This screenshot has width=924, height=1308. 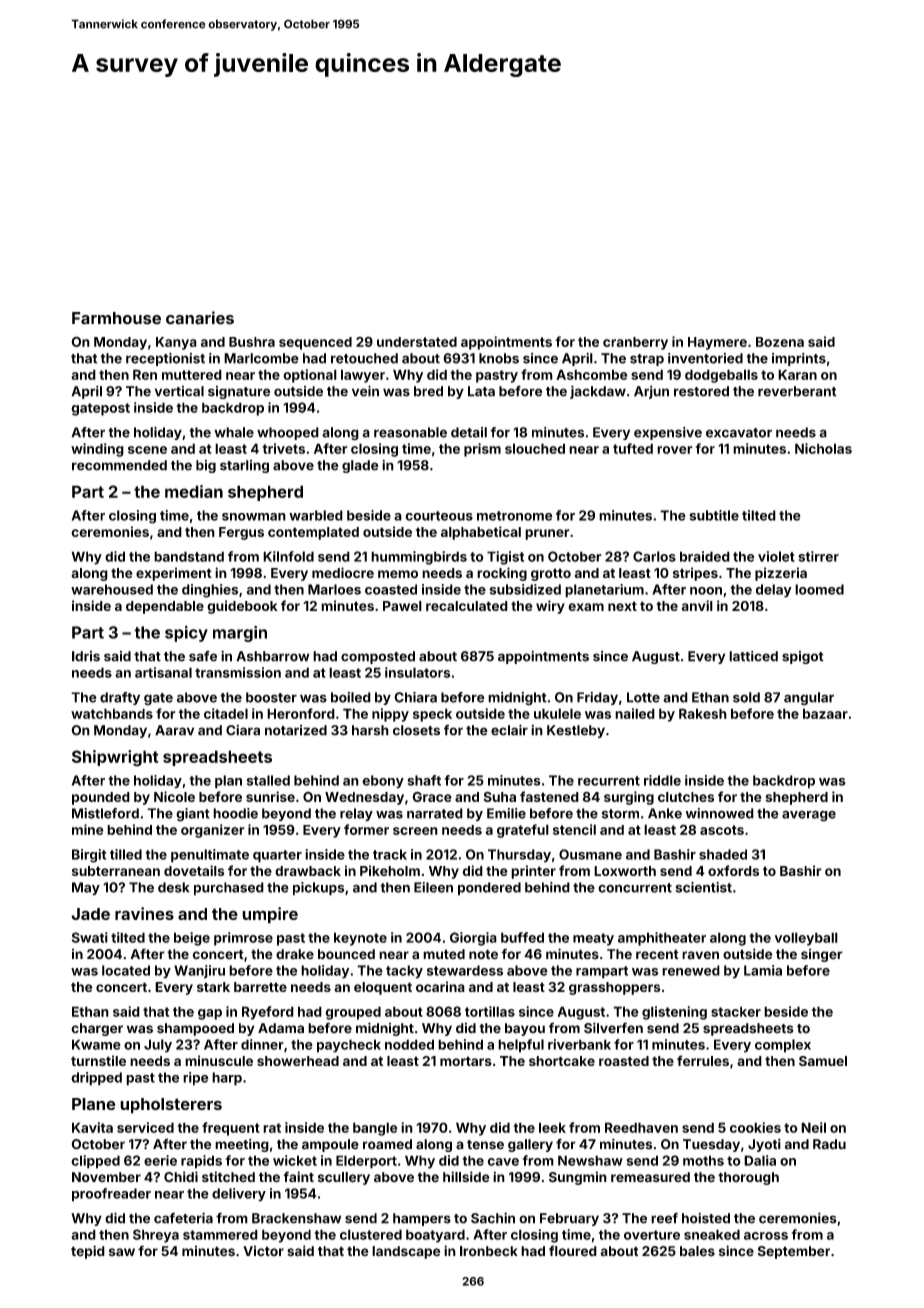 What do you see at coordinates (822, 955) in the screenshot?
I see `singer` at bounding box center [822, 955].
